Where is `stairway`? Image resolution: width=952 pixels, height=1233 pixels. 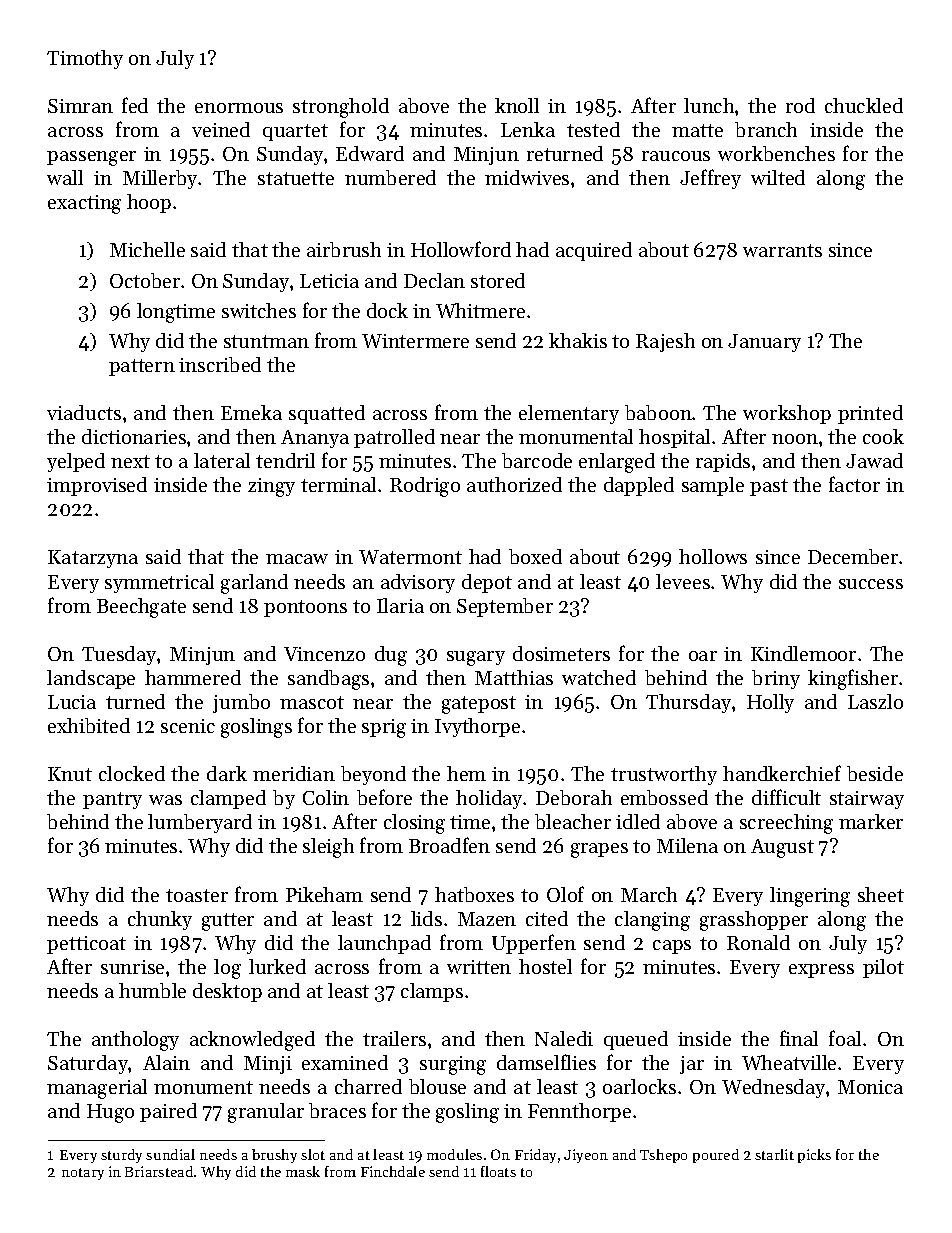 stairway is located at coordinates (867, 800).
